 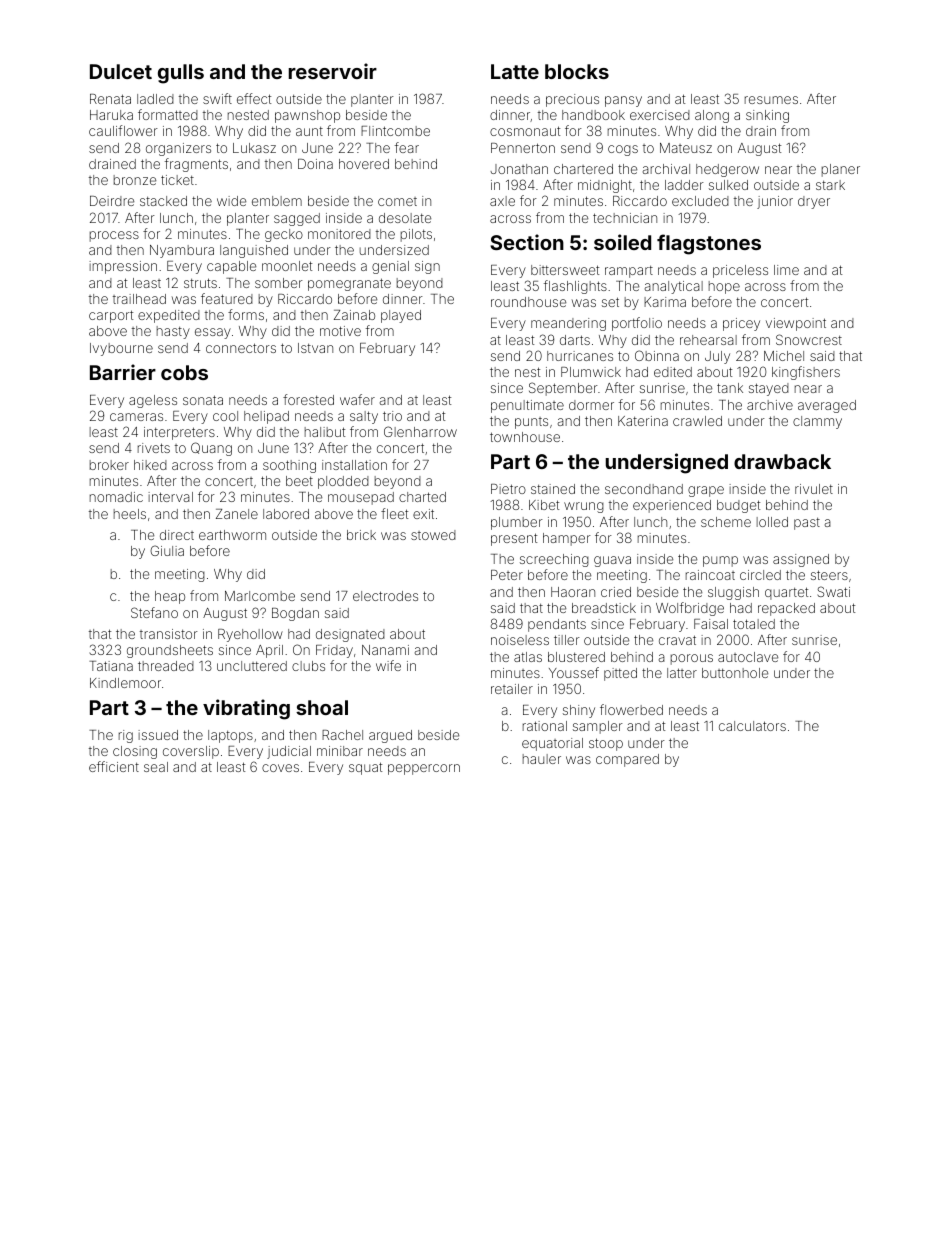 What do you see at coordinates (752, 726) in the document?
I see `calculators` at bounding box center [752, 726].
